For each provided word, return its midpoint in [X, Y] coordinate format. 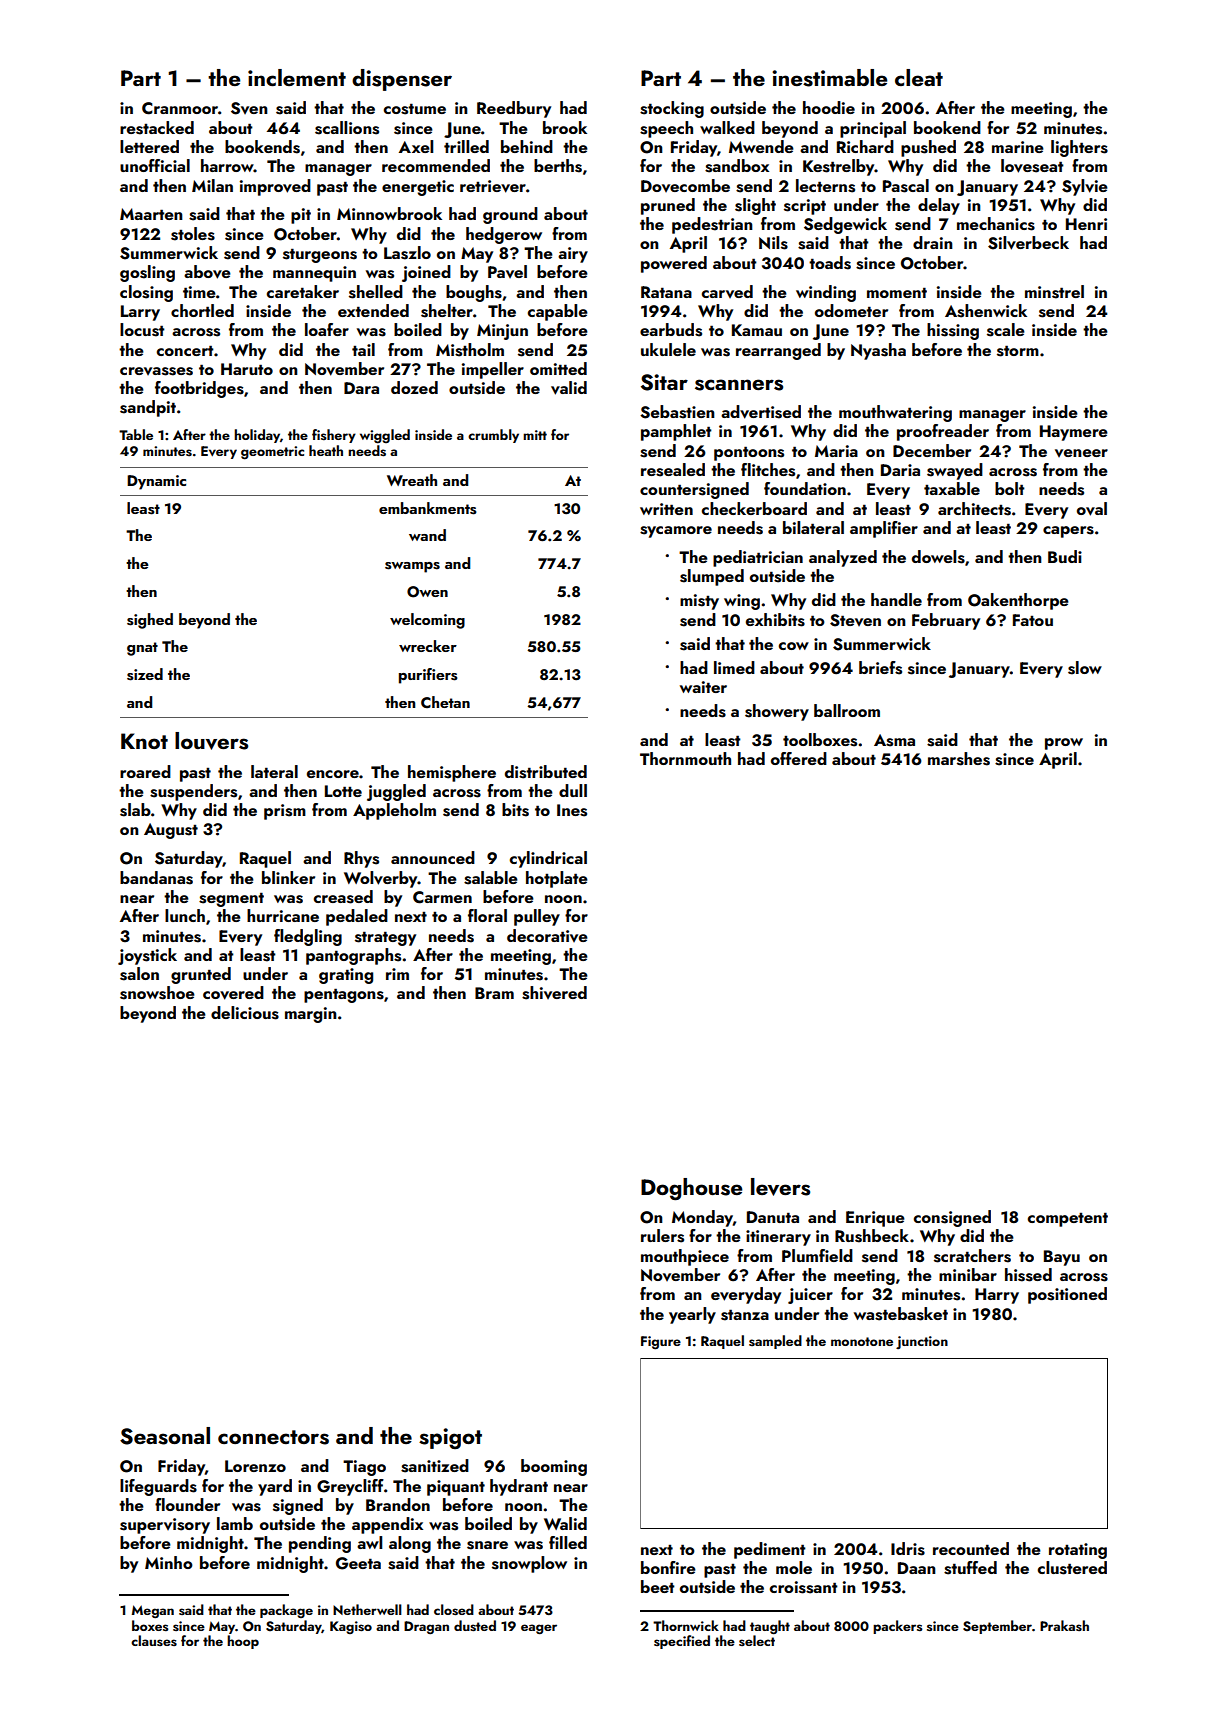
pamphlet [676, 432]
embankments [428, 508]
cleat [919, 77]
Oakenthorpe [1018, 601]
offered [799, 758]
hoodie [829, 107]
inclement [297, 77]
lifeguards [158, 1487]
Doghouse [691, 1189]
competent [1068, 1219]
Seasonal [165, 1436]
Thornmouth [685, 758]
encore [333, 774]
